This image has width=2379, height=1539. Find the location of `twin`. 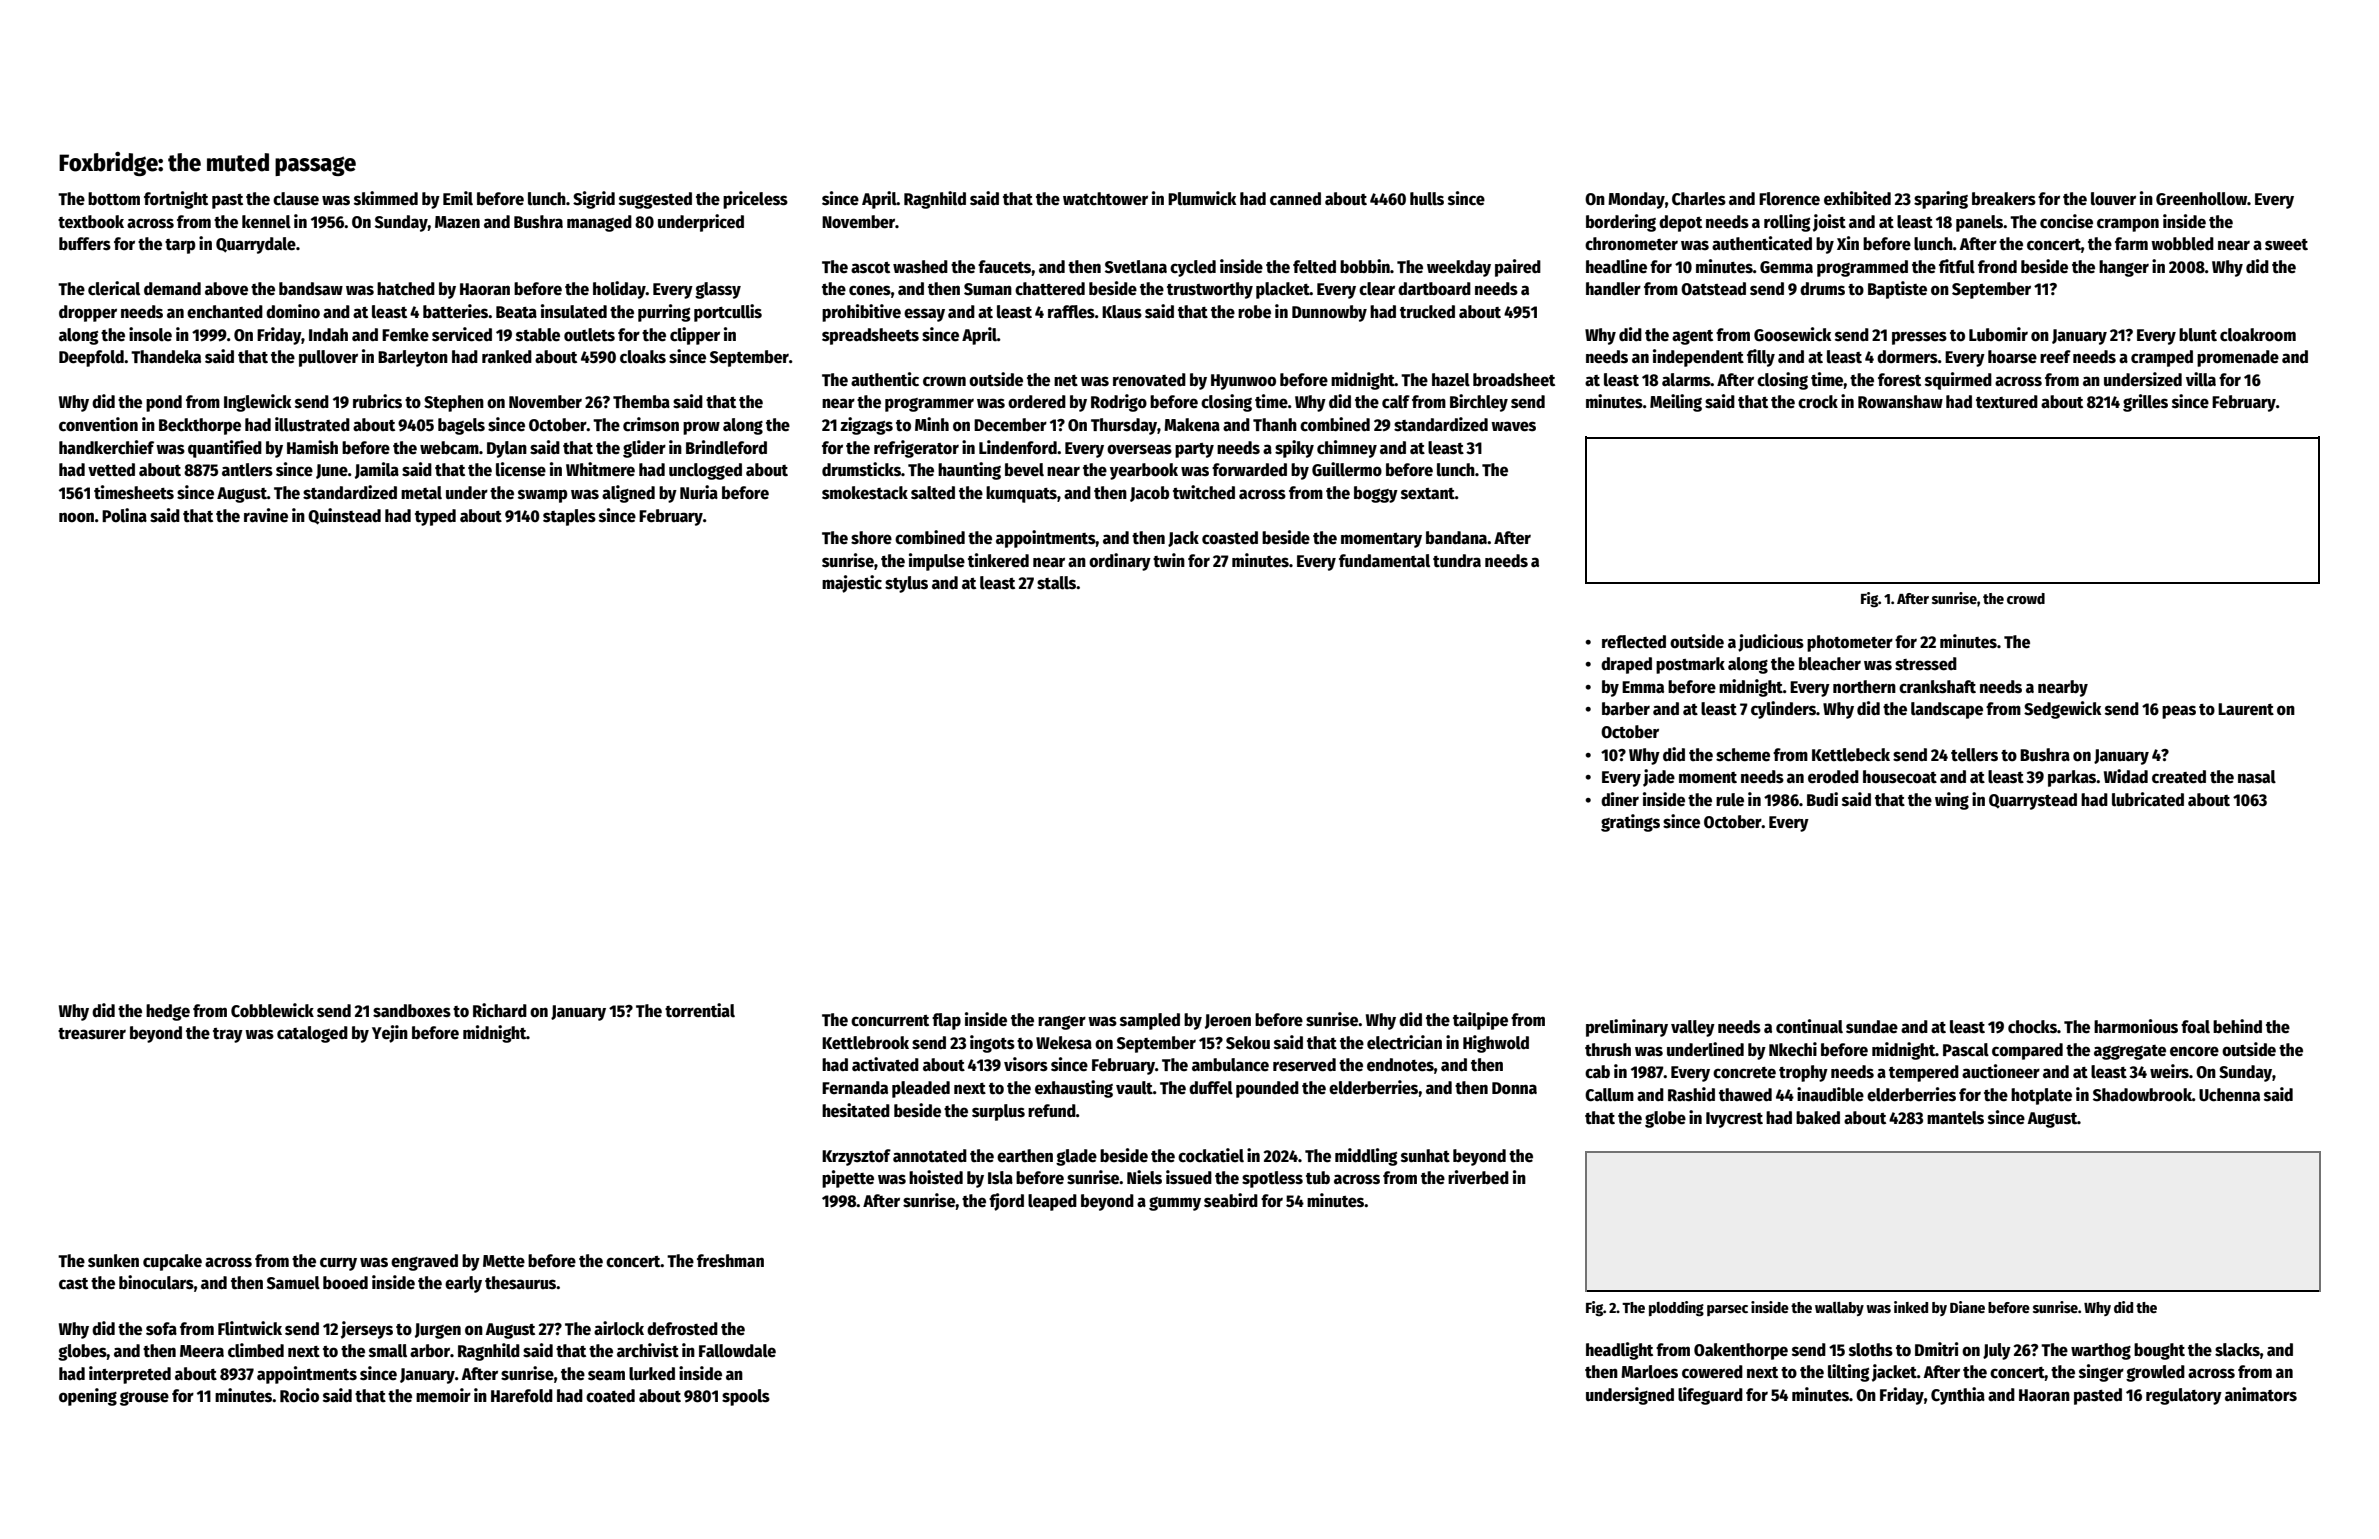

twin is located at coordinates (1169, 560).
